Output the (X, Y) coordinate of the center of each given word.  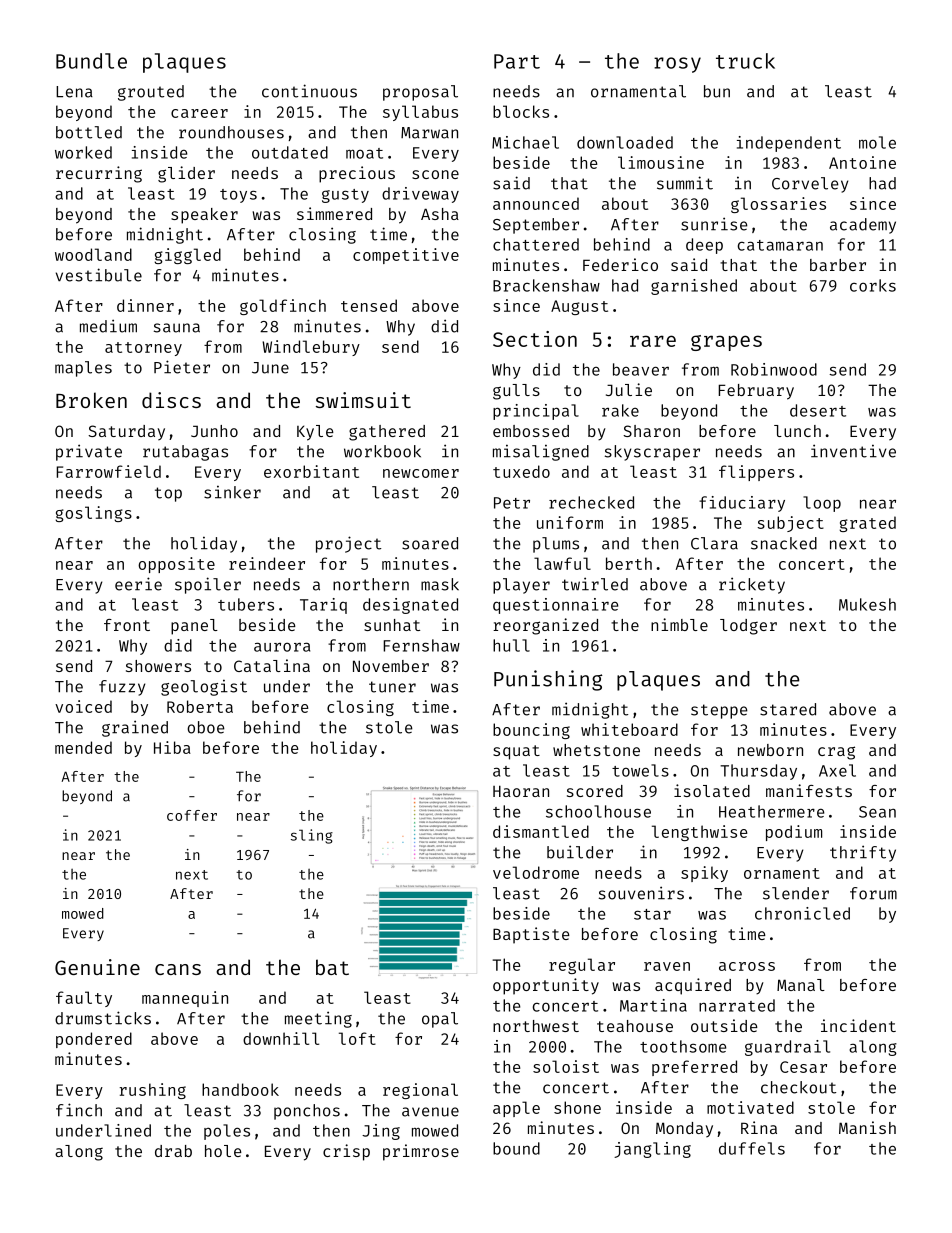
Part (517, 61)
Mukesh (867, 604)
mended (83, 747)
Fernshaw (421, 645)
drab (173, 1151)
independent (789, 144)
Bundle (91, 61)
